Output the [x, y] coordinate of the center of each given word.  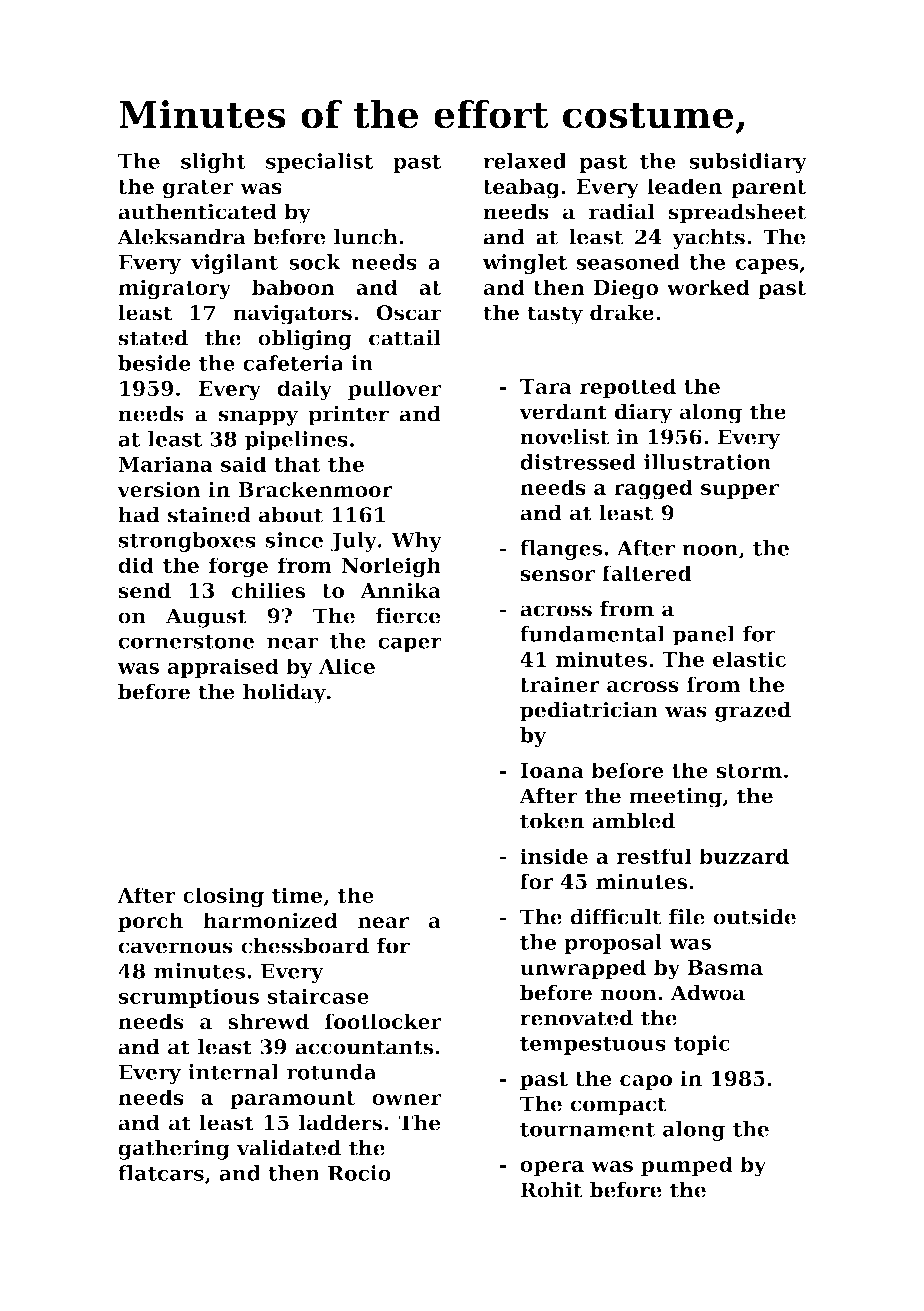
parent [768, 189]
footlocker [383, 1021]
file [687, 917]
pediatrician [589, 712]
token [552, 821]
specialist [320, 163]
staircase [318, 996]
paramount [293, 1100]
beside [154, 363]
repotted [627, 388]
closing [223, 897]
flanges [561, 550]
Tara [546, 386]
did [136, 565]
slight [213, 163]
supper [740, 491]
